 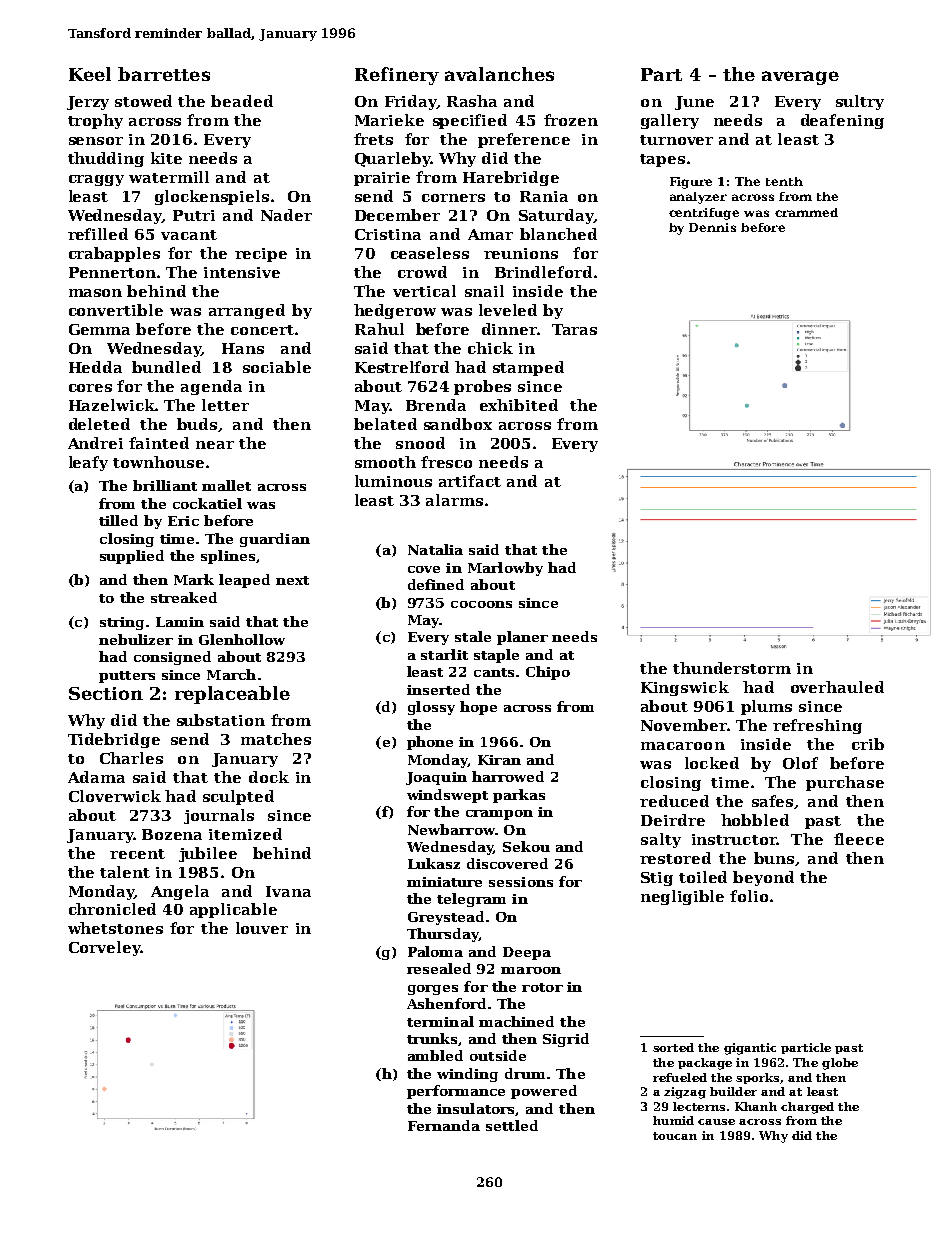 What do you see at coordinates (164, 74) in the screenshot?
I see `barrettes` at bounding box center [164, 74].
